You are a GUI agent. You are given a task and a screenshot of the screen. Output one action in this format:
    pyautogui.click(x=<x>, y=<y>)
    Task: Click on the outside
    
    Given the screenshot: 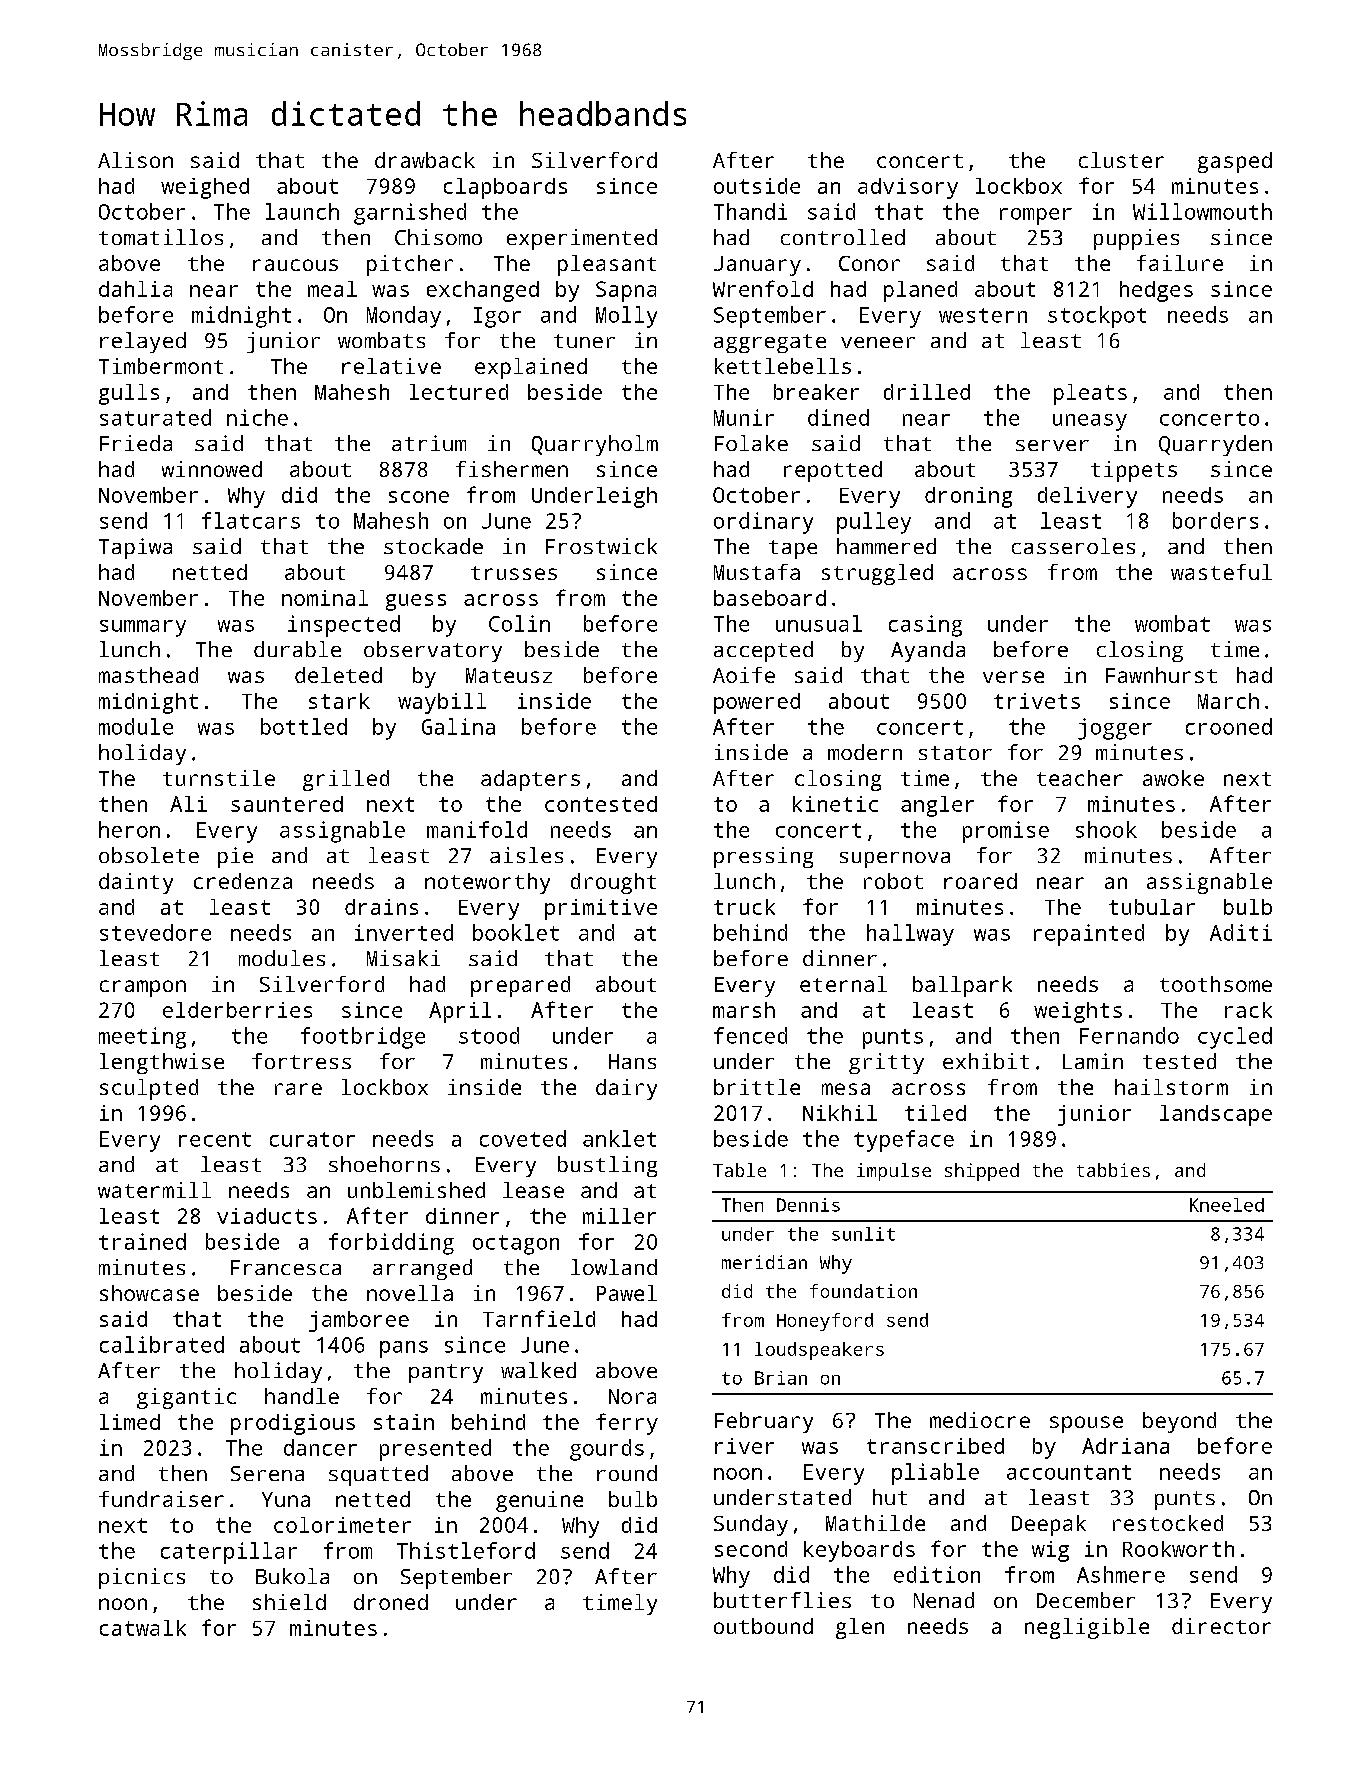 What is the action you would take?
    pyautogui.click(x=757, y=186)
